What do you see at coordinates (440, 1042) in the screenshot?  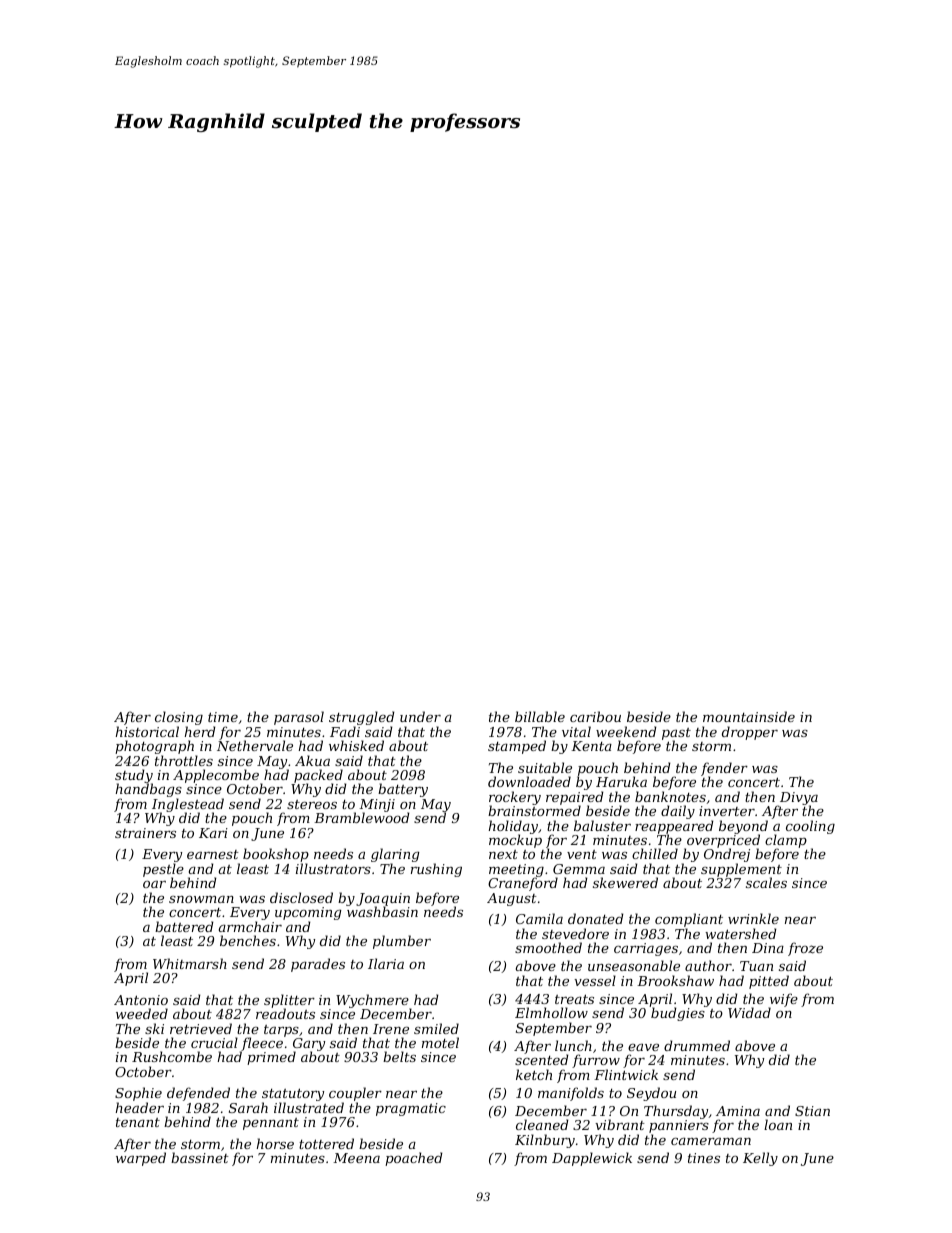 I see `motel` at bounding box center [440, 1042].
